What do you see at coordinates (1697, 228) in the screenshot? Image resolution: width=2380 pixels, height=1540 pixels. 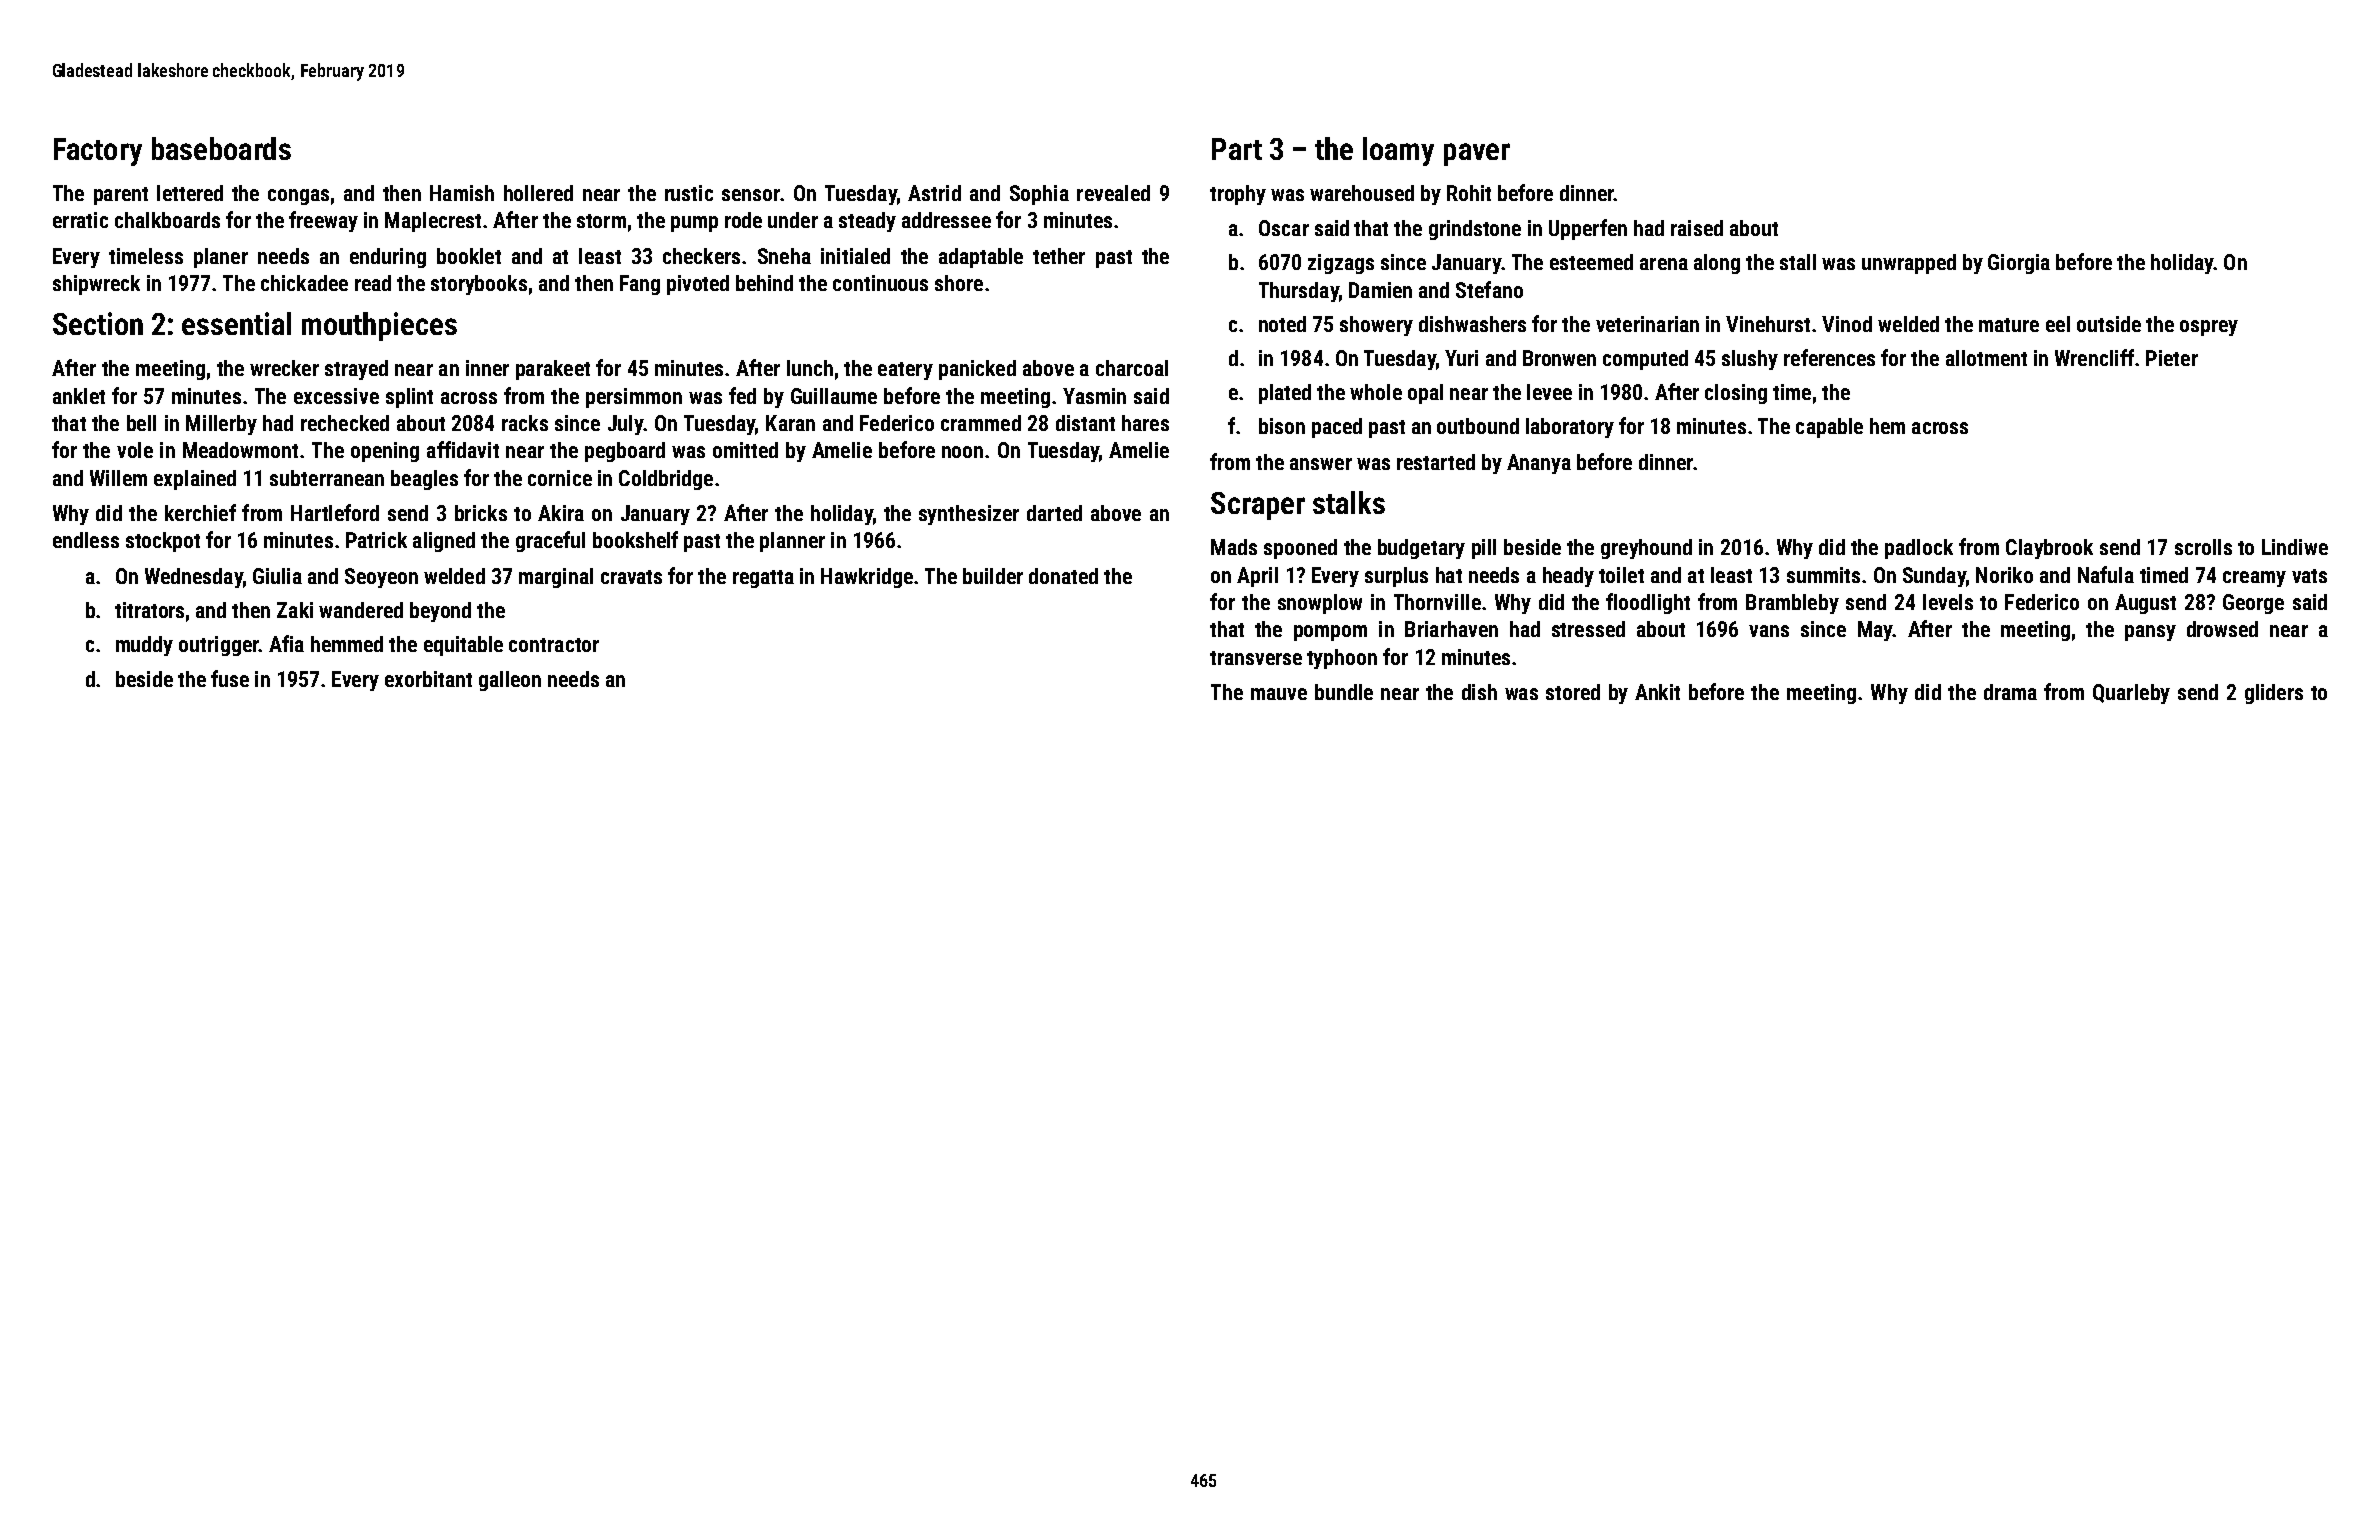 I see `raised` at bounding box center [1697, 228].
